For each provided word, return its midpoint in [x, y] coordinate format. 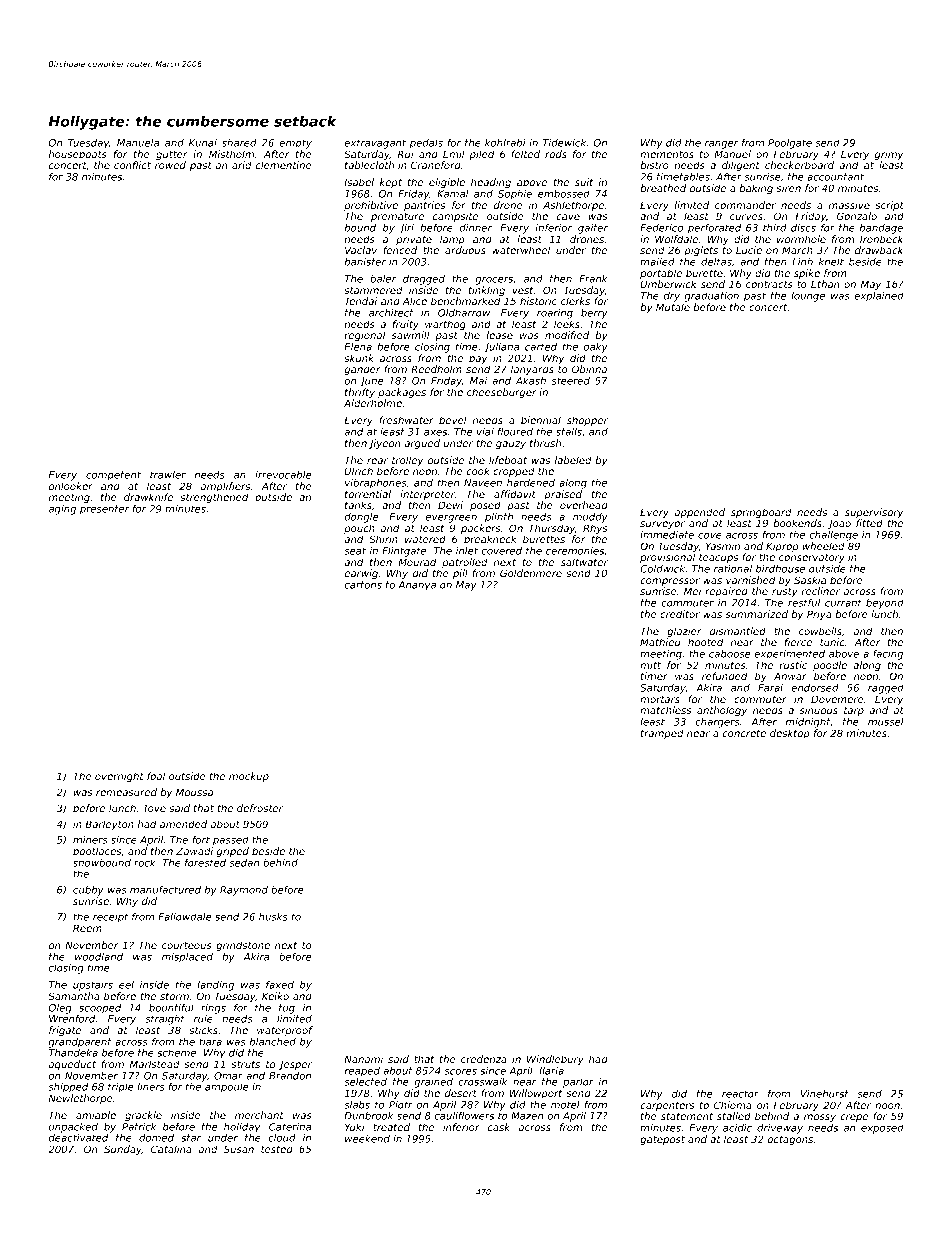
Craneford [436, 165]
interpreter [427, 495]
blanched [273, 1042]
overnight [119, 777]
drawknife [148, 497]
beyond [885, 604]
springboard [761, 513]
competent [113, 476]
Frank [593, 279]
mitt [650, 665]
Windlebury [555, 1060]
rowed [170, 165]
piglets [701, 251]
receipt [110, 918]
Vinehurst [825, 1094]
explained [879, 297]
